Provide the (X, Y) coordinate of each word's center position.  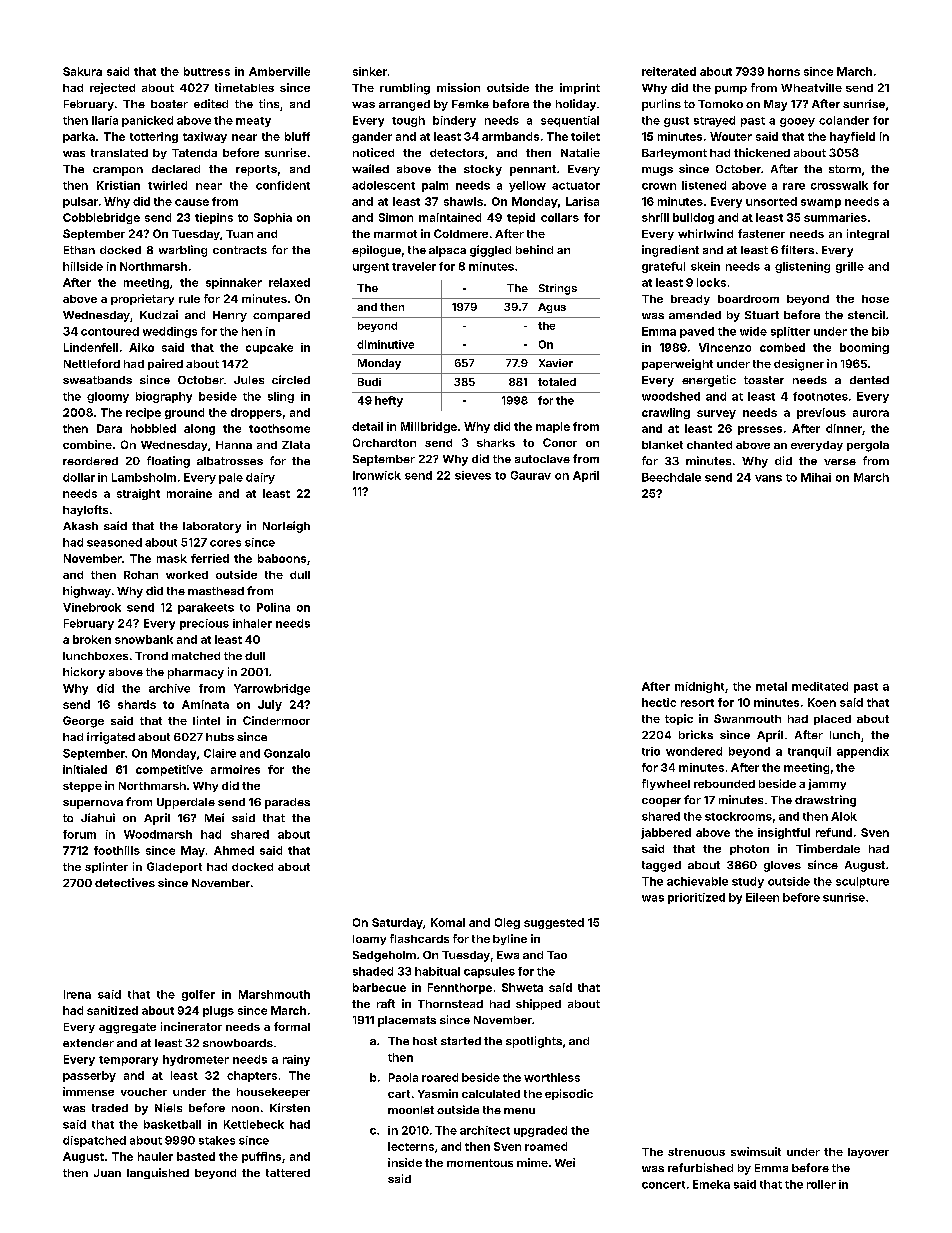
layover (868, 1153)
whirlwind (705, 233)
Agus (552, 308)
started (461, 1041)
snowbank (144, 639)
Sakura (82, 71)
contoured (110, 331)
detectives (125, 882)
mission (458, 87)
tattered (288, 1173)
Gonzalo (287, 753)
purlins (661, 105)
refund (834, 832)
